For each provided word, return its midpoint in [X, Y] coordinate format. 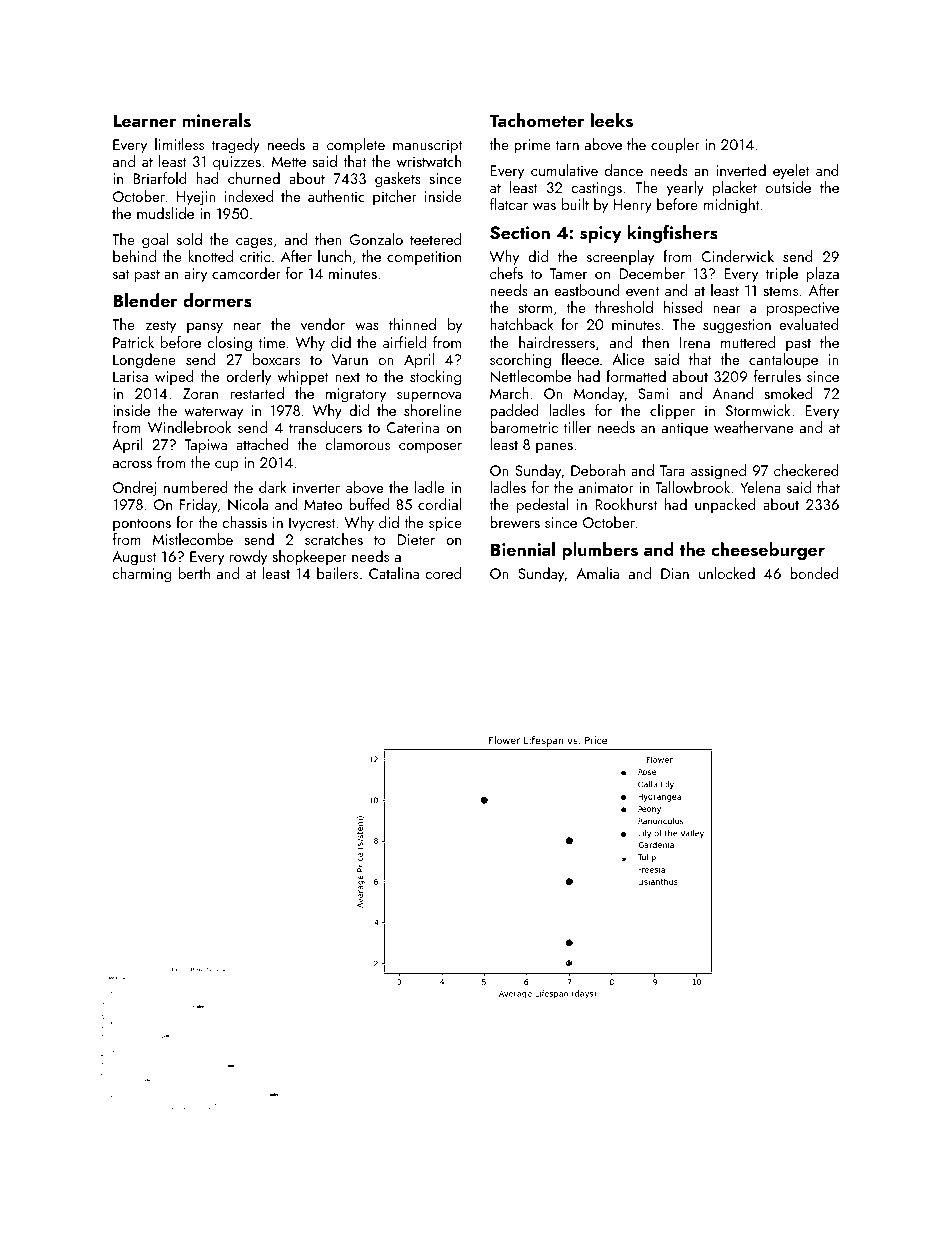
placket [735, 189]
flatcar [509, 204]
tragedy [236, 146]
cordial [439, 504]
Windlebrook [189, 427]
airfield [404, 342]
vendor [323, 324]
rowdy [248, 558]
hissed [683, 307]
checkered [806, 470]
